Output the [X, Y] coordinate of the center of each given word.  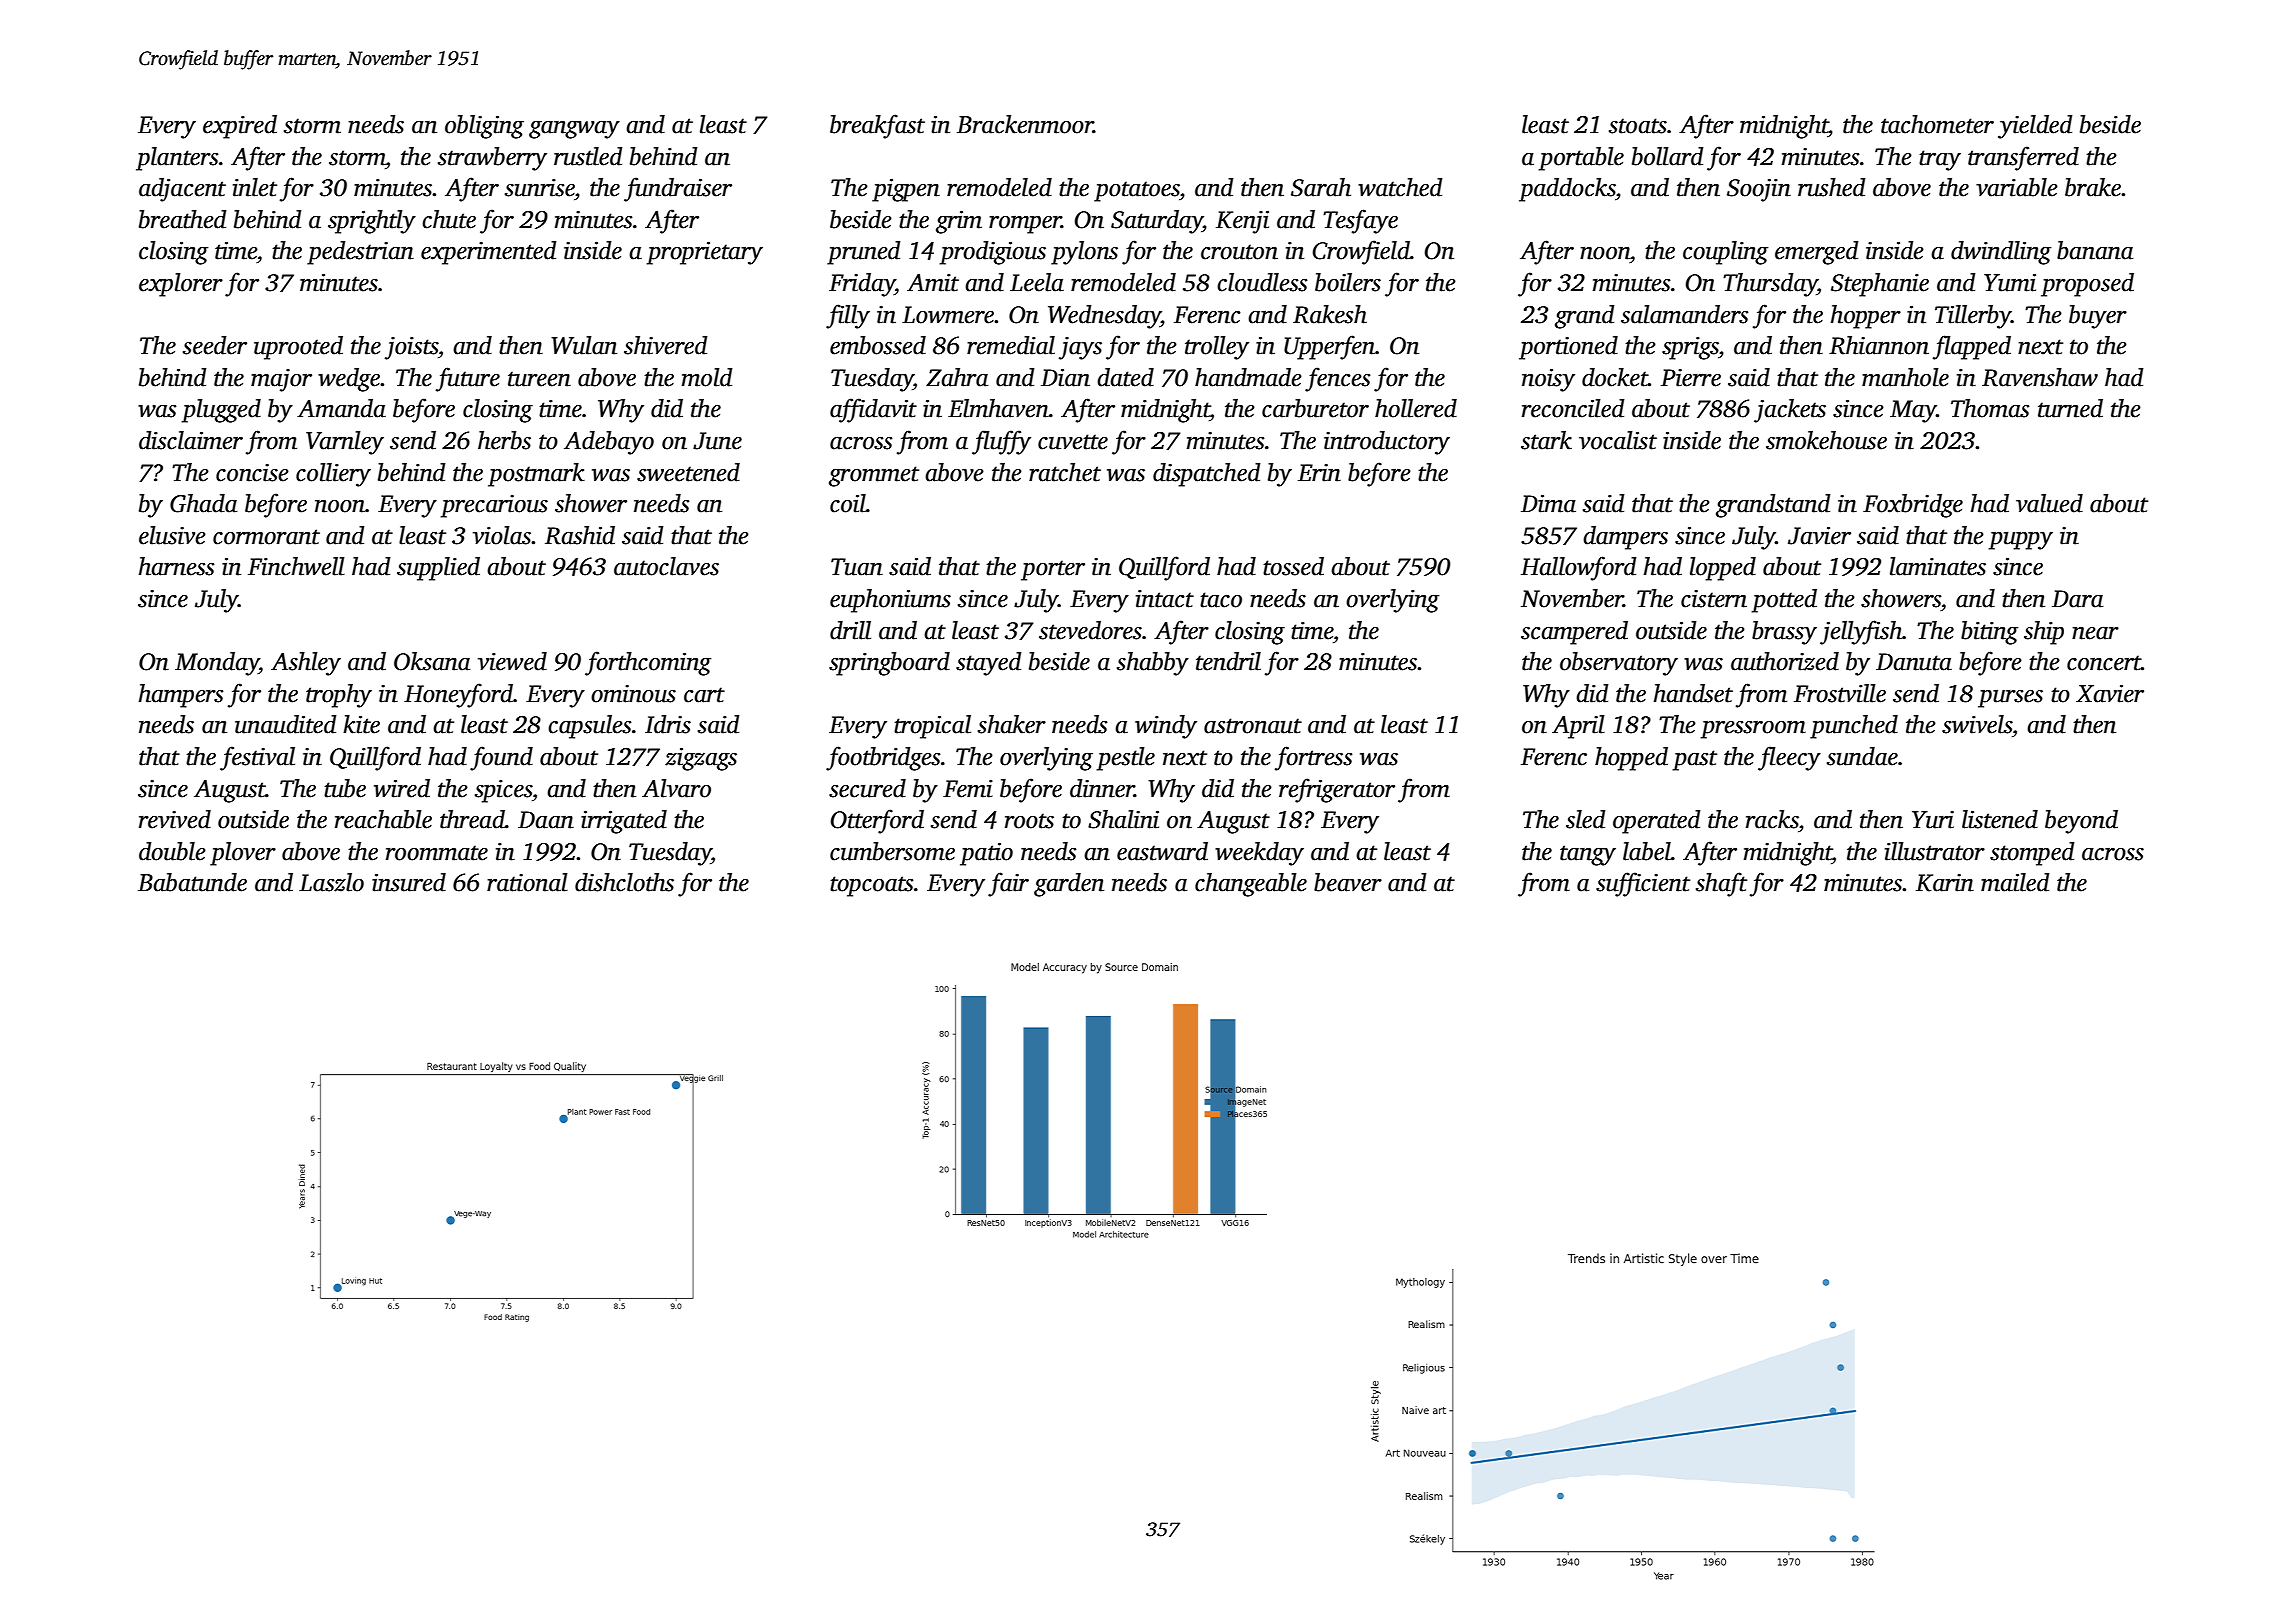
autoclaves [666, 566]
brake [2093, 187]
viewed [512, 661]
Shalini [1123, 819]
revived [175, 819]
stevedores [1090, 630]
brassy [1784, 633]
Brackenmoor [1025, 124]
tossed [1293, 566]
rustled [588, 156]
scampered [1574, 633]
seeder [215, 345]
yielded [2035, 127]
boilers [1348, 282]
